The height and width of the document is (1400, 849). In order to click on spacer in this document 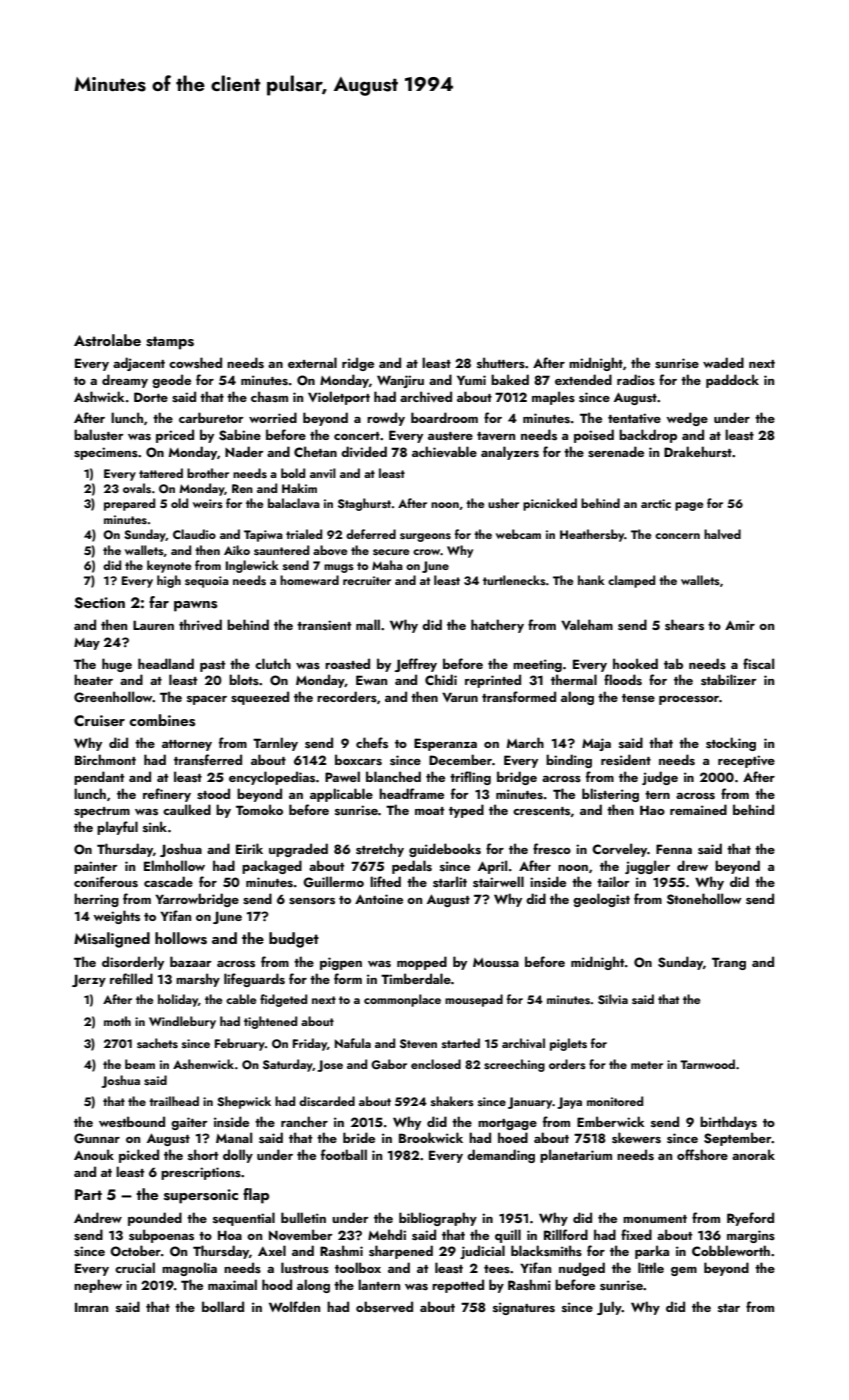, I will do `click(207, 700)`.
